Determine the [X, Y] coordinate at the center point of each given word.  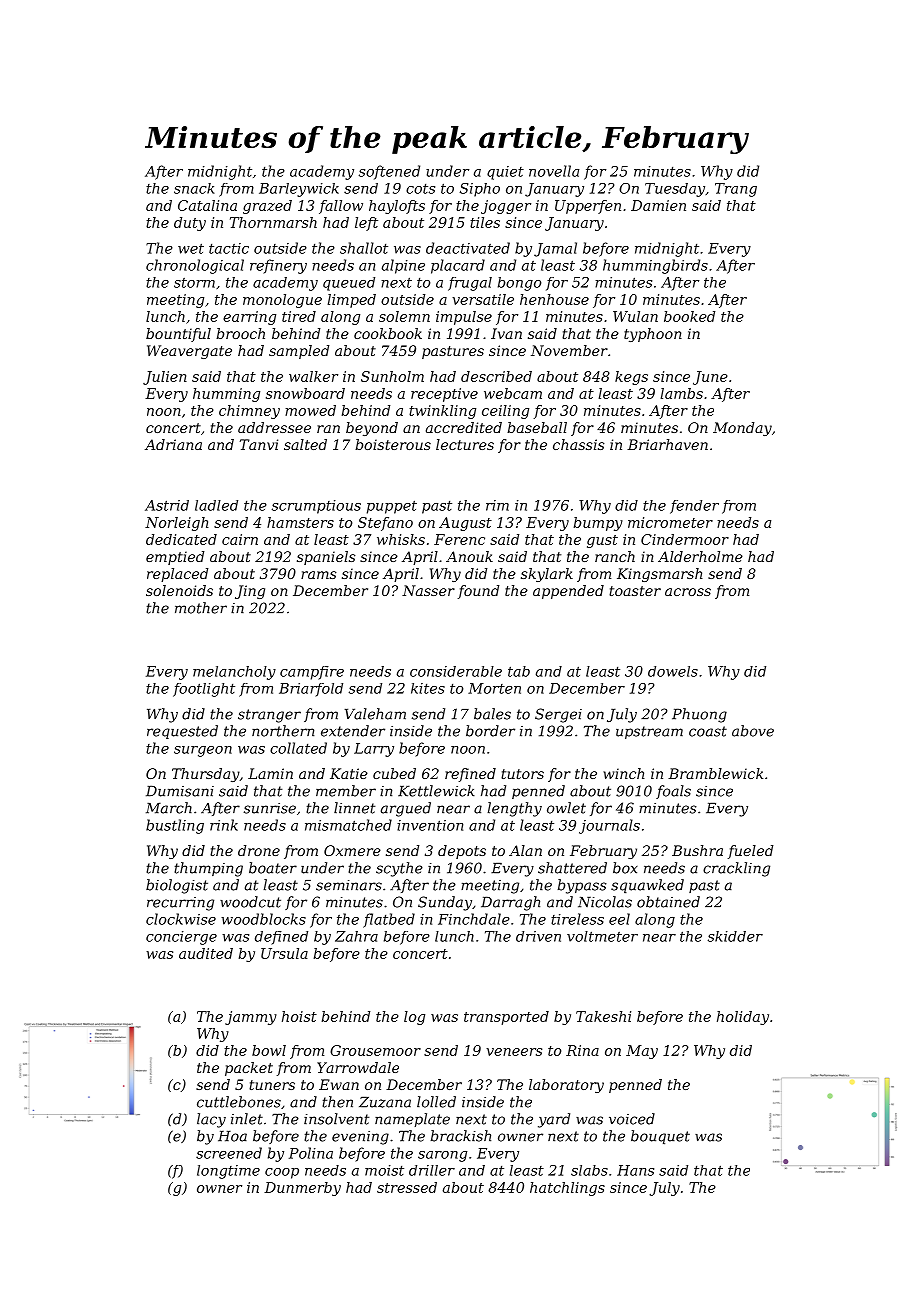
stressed [407, 1187]
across [688, 592]
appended [568, 592]
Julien [165, 378]
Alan [525, 850]
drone [259, 850]
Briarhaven [667, 444]
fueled [750, 852]
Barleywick [299, 190]
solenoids [179, 590]
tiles [485, 222]
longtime [228, 1172]
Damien [658, 205]
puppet [392, 507]
